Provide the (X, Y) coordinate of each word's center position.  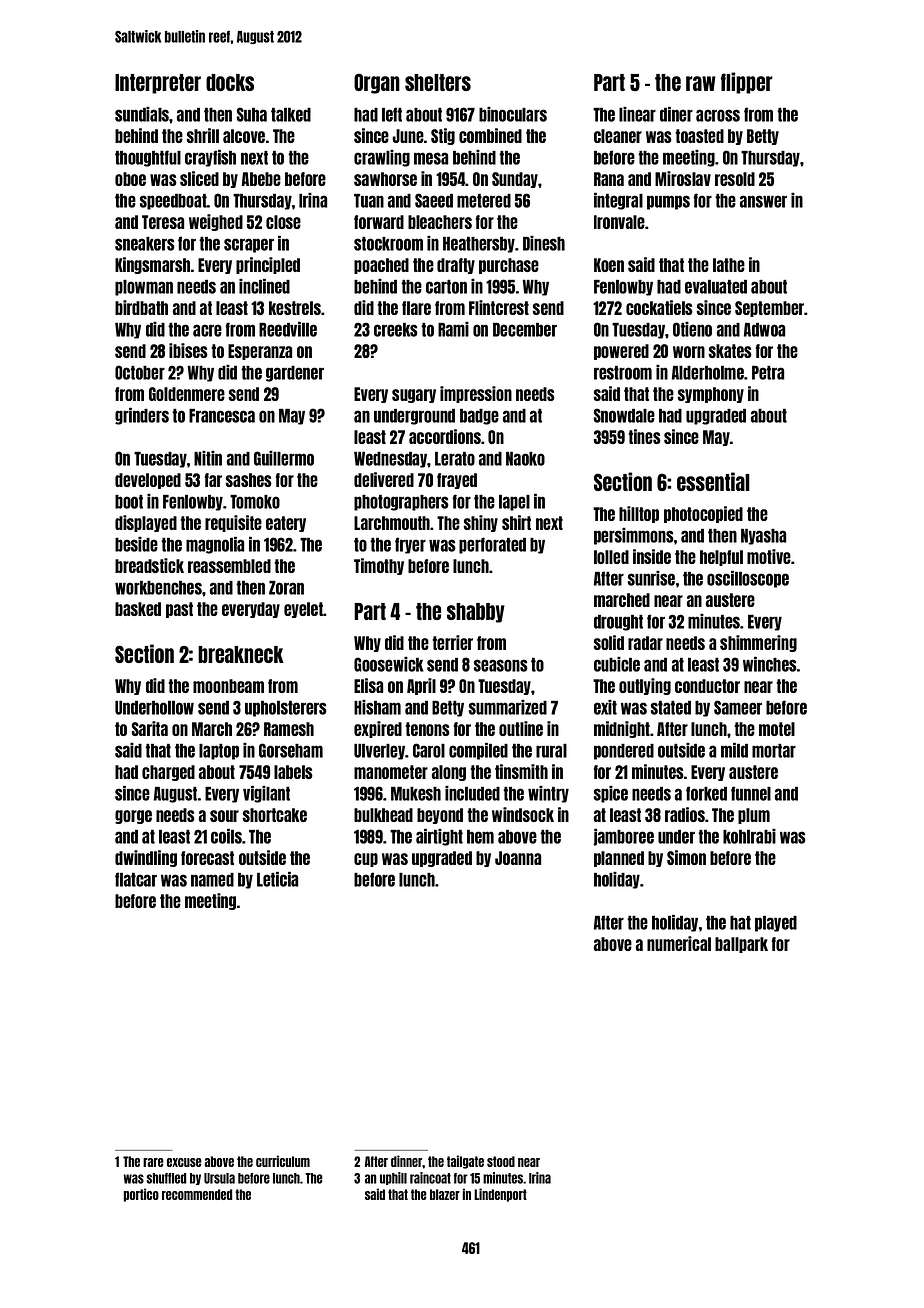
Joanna (518, 858)
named (212, 880)
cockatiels (659, 307)
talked (291, 115)
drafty (456, 266)
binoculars (513, 114)
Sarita (150, 728)
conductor (707, 686)
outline (521, 728)
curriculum (283, 1161)
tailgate (465, 1162)
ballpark (741, 945)
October (140, 372)
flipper (747, 83)
